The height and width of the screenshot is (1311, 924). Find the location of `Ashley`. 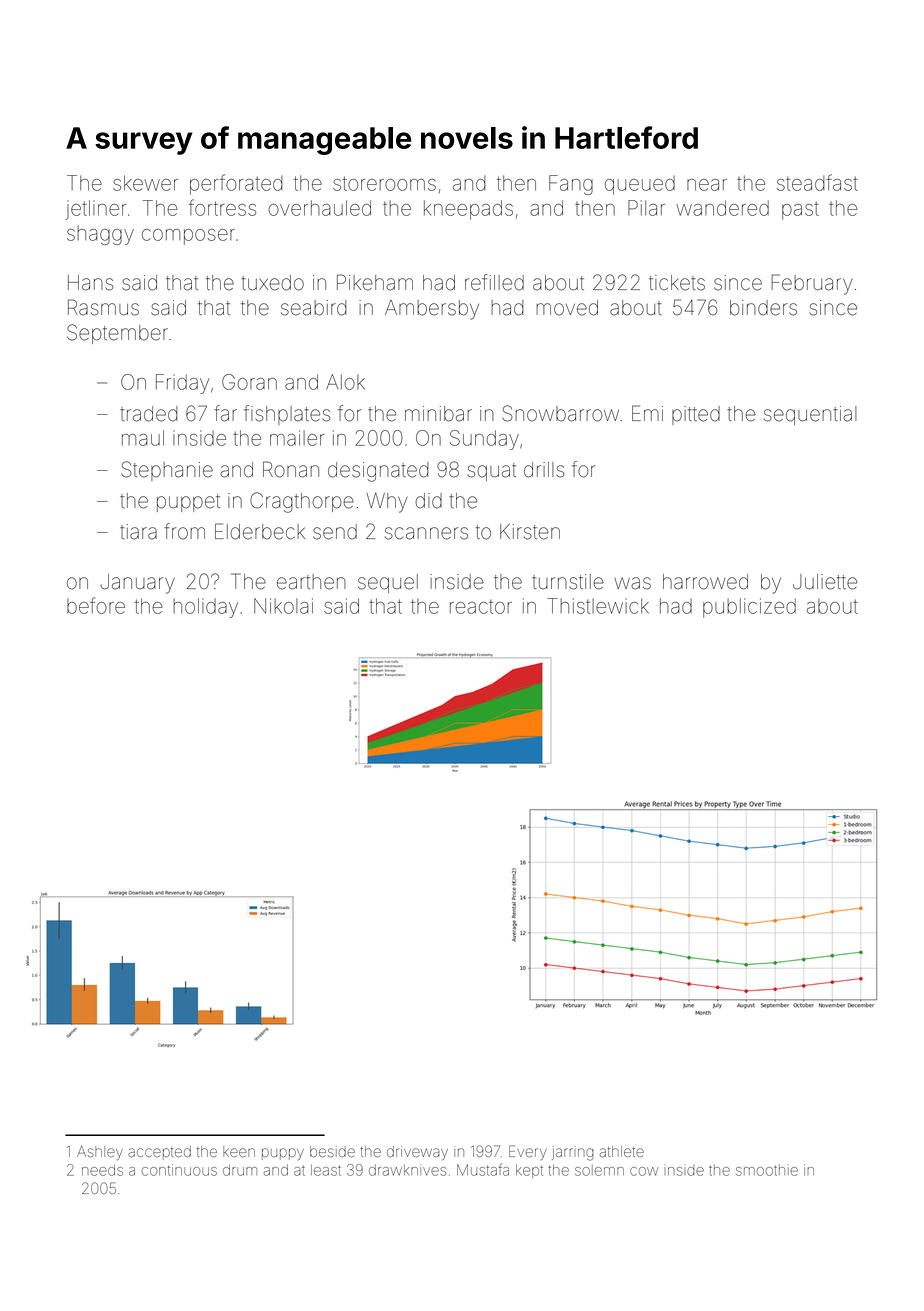

Ashley is located at coordinates (100, 1153).
